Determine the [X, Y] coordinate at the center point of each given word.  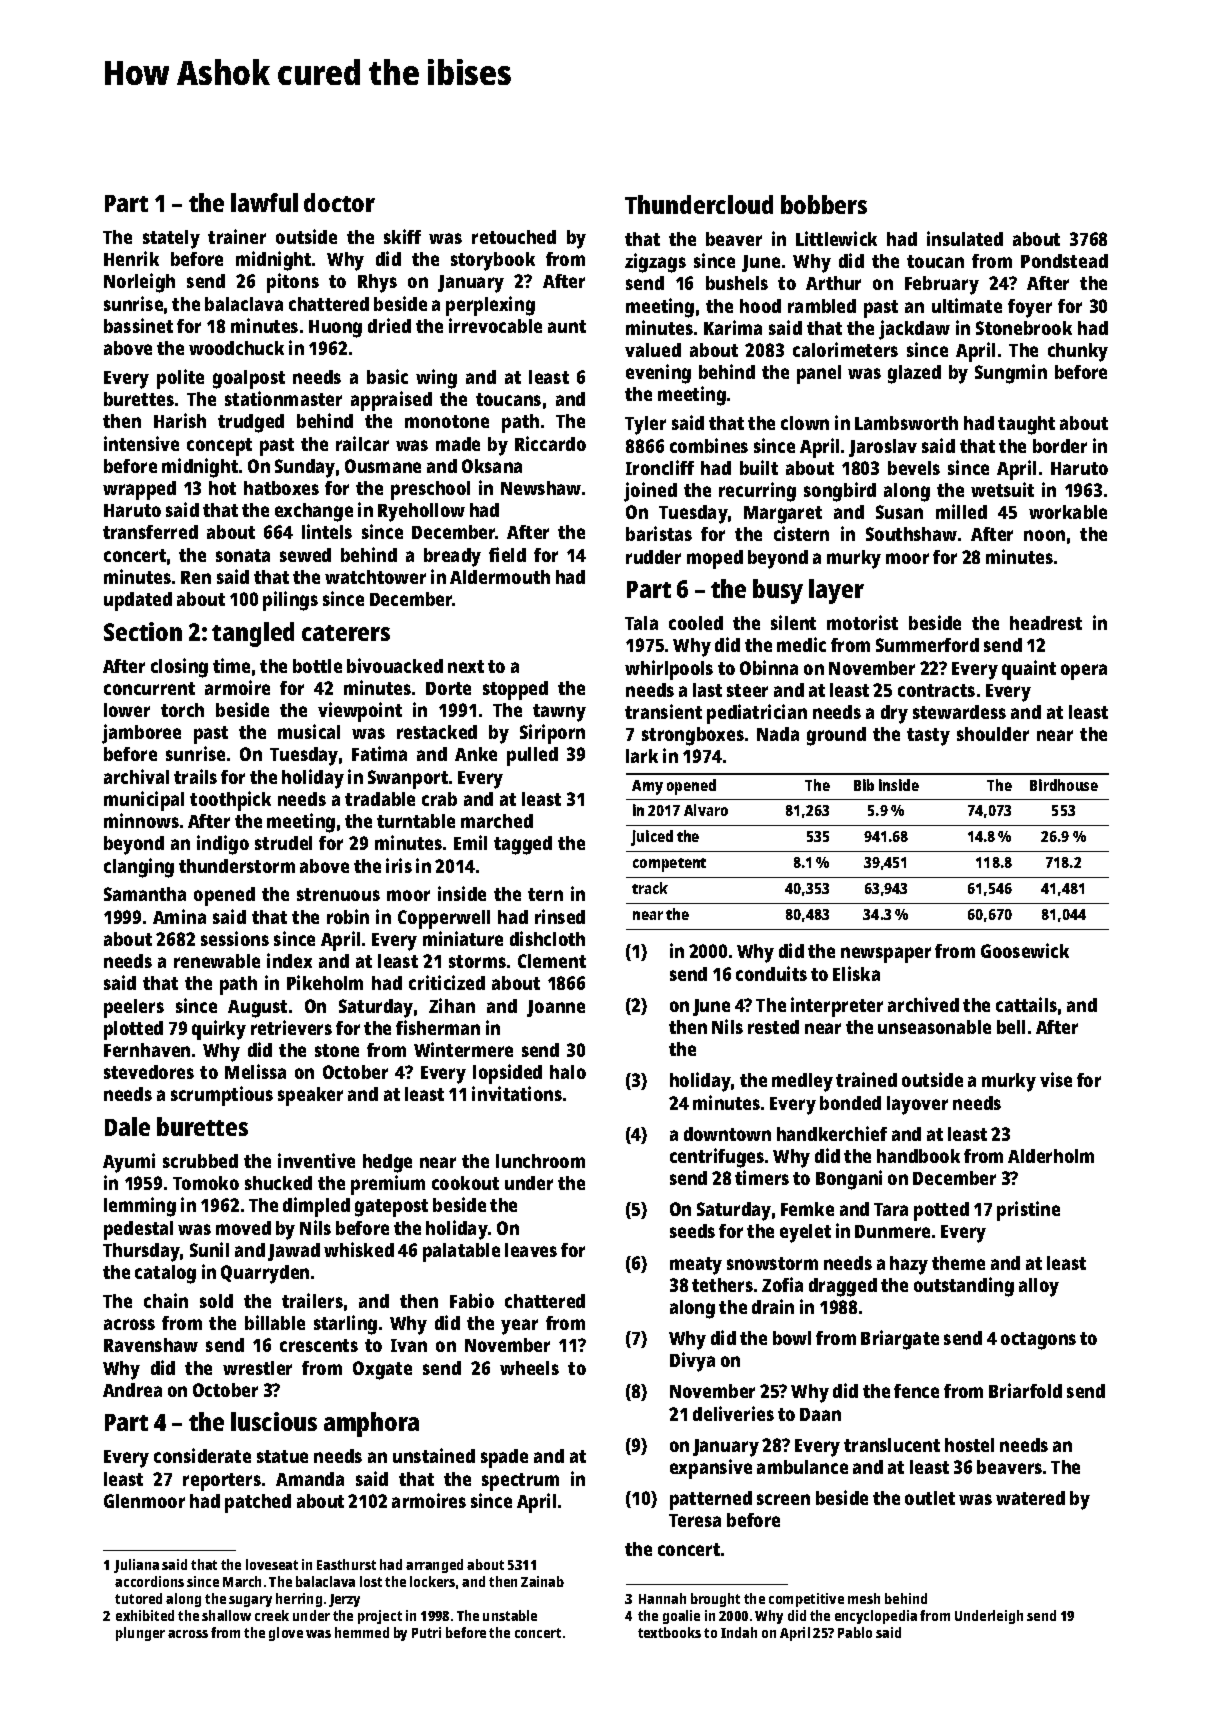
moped [715, 559]
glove [286, 1634]
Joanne [556, 1008]
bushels [737, 283]
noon [1044, 535]
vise [1056, 1079]
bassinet [138, 325]
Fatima [379, 753]
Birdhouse [1064, 785]
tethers [722, 1285]
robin [348, 916]
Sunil [209, 1249]
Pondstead [1064, 261]
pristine [1028, 1211]
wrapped [139, 490]
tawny [559, 713]
